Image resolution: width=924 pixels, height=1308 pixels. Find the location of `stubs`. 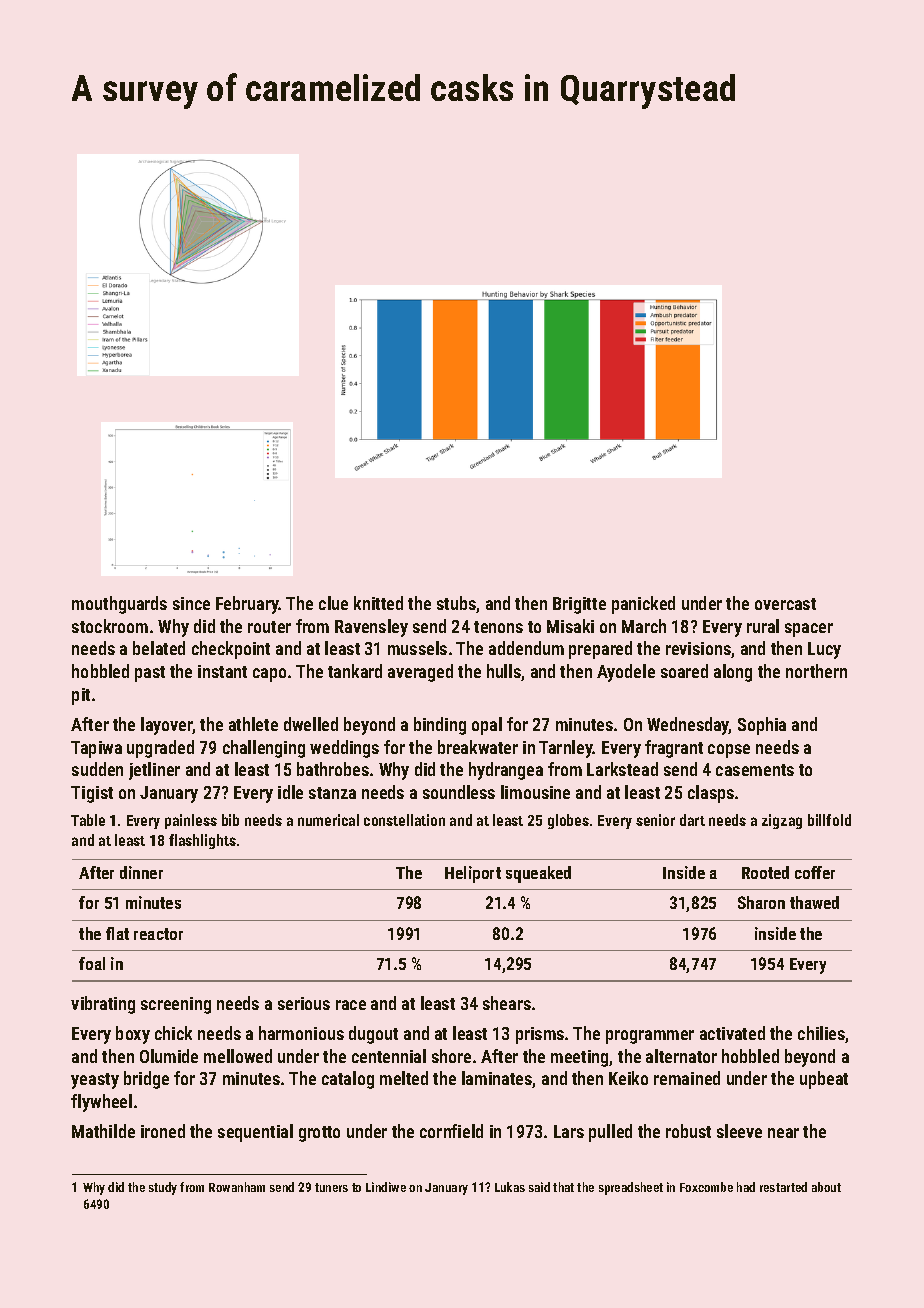

stubs is located at coordinates (456, 603).
